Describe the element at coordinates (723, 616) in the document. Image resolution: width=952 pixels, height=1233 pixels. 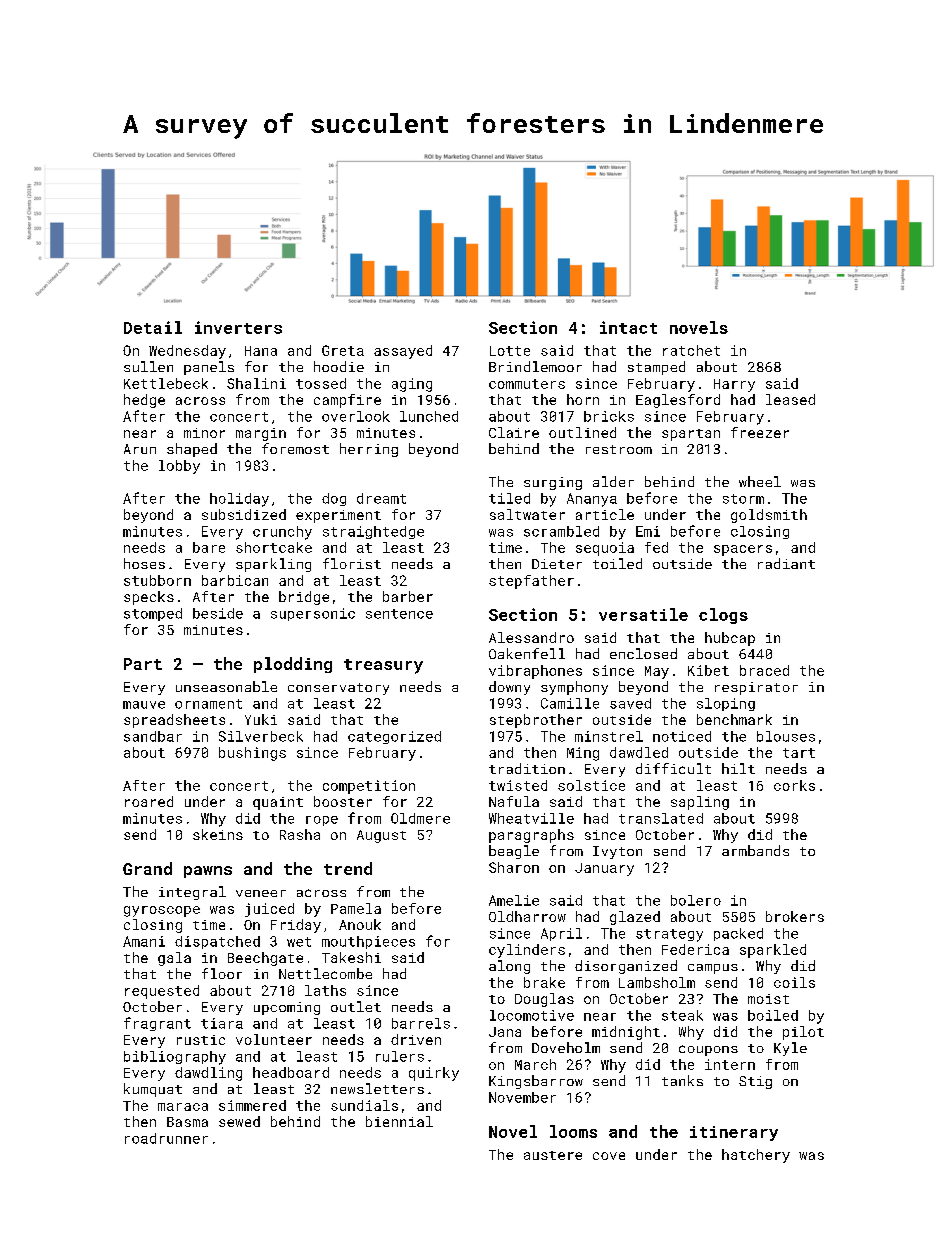
I see `clogs` at that location.
